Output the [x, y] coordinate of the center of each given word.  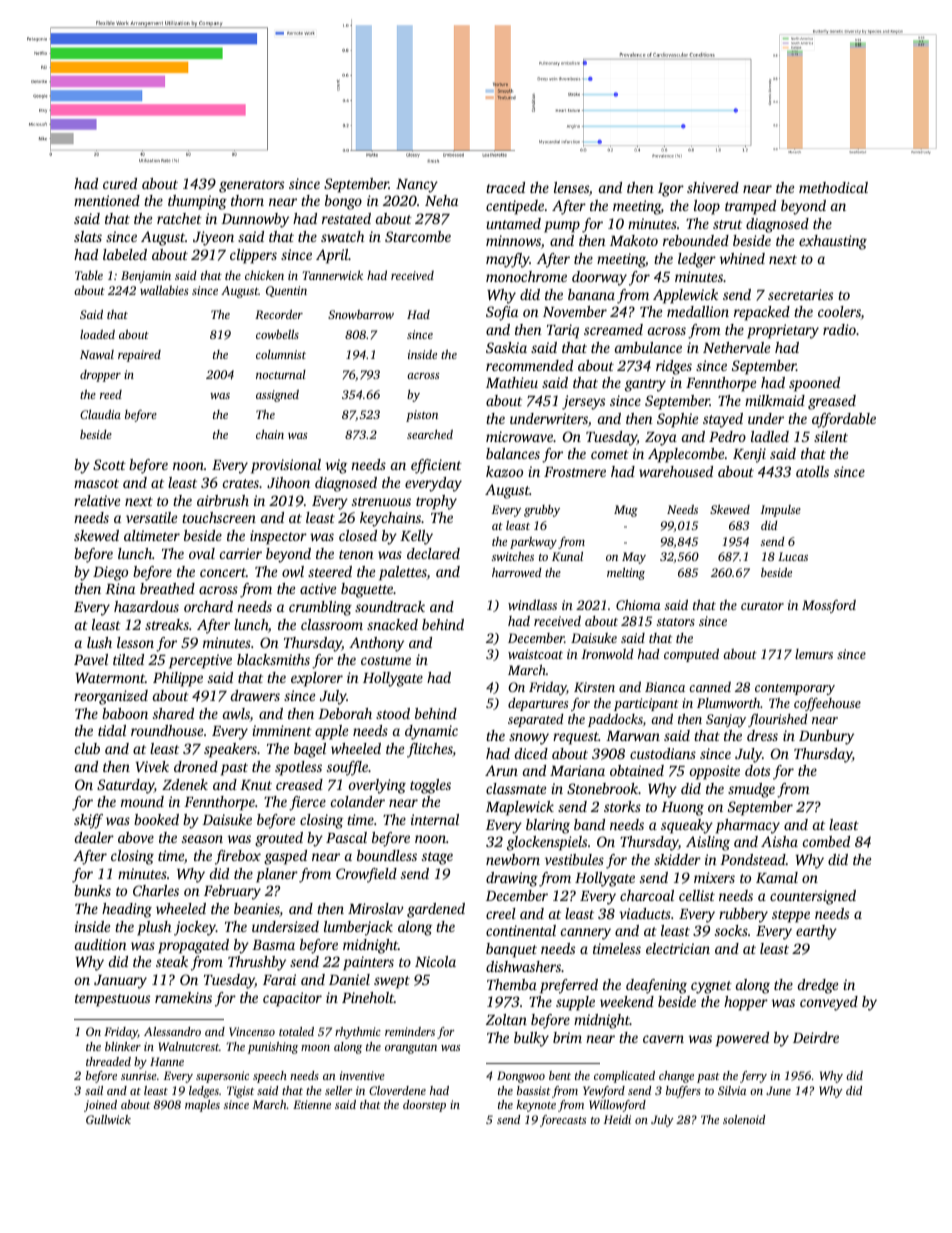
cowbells [277, 334]
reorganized [111, 697]
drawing [512, 879]
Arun [501, 770]
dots [757, 770]
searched [430, 434]
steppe [791, 916]
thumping [197, 202]
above [136, 837]
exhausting [833, 242]
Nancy [417, 186]
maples [202, 1106]
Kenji [749, 455]
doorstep [424, 1106]
